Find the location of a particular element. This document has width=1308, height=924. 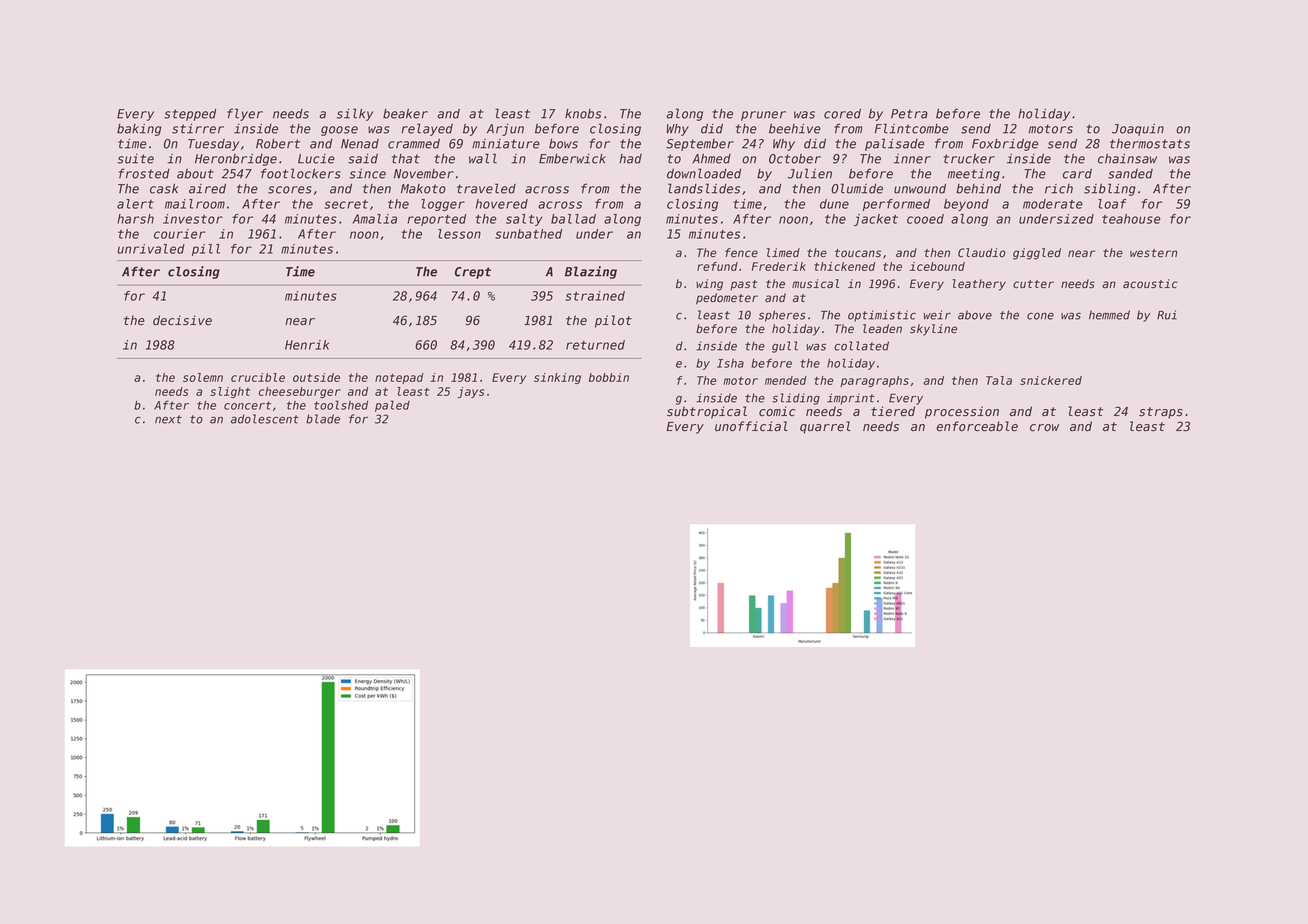

spheres is located at coordinates (782, 316).
